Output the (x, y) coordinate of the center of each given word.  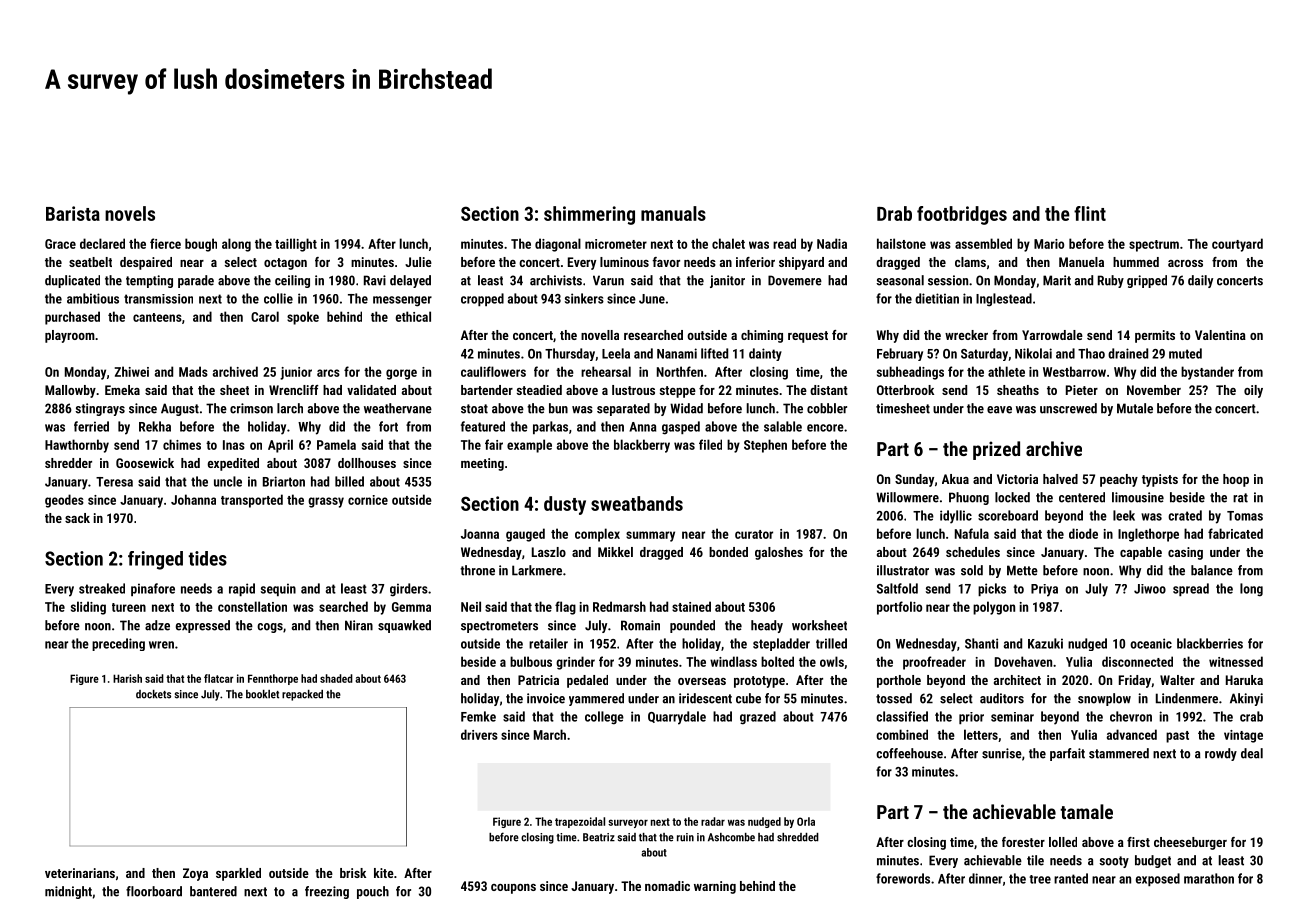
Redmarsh (619, 606)
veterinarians (80, 873)
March (550, 734)
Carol (265, 316)
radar (713, 821)
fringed (155, 560)
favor (666, 262)
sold (972, 570)
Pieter (1082, 390)
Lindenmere (1187, 698)
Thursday (570, 354)
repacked (302, 695)
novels (130, 213)
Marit (1057, 280)
